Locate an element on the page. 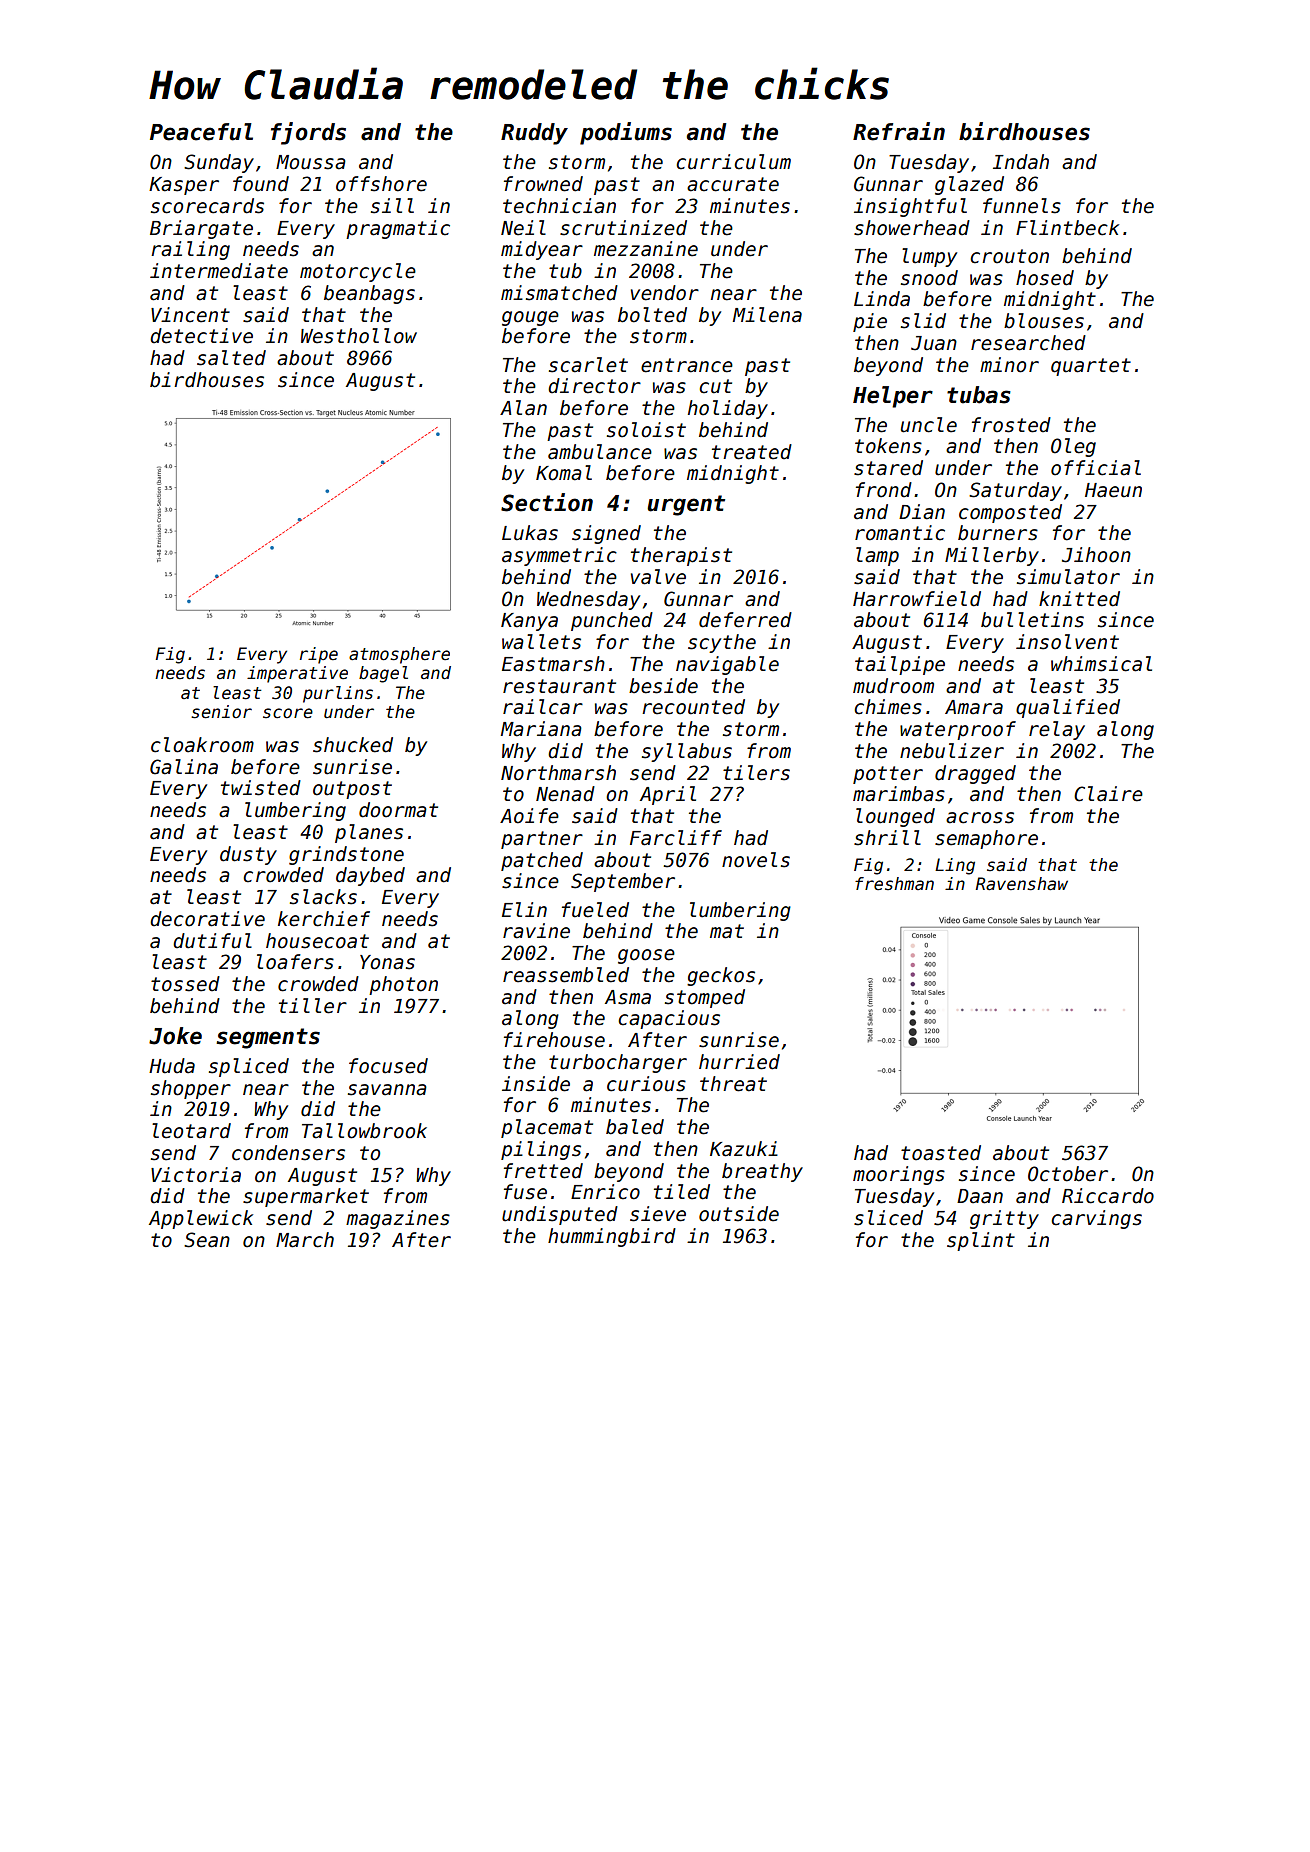 Image resolution: width=1310 pixels, height=1852 pixels. tailpipe is located at coordinates (900, 665).
